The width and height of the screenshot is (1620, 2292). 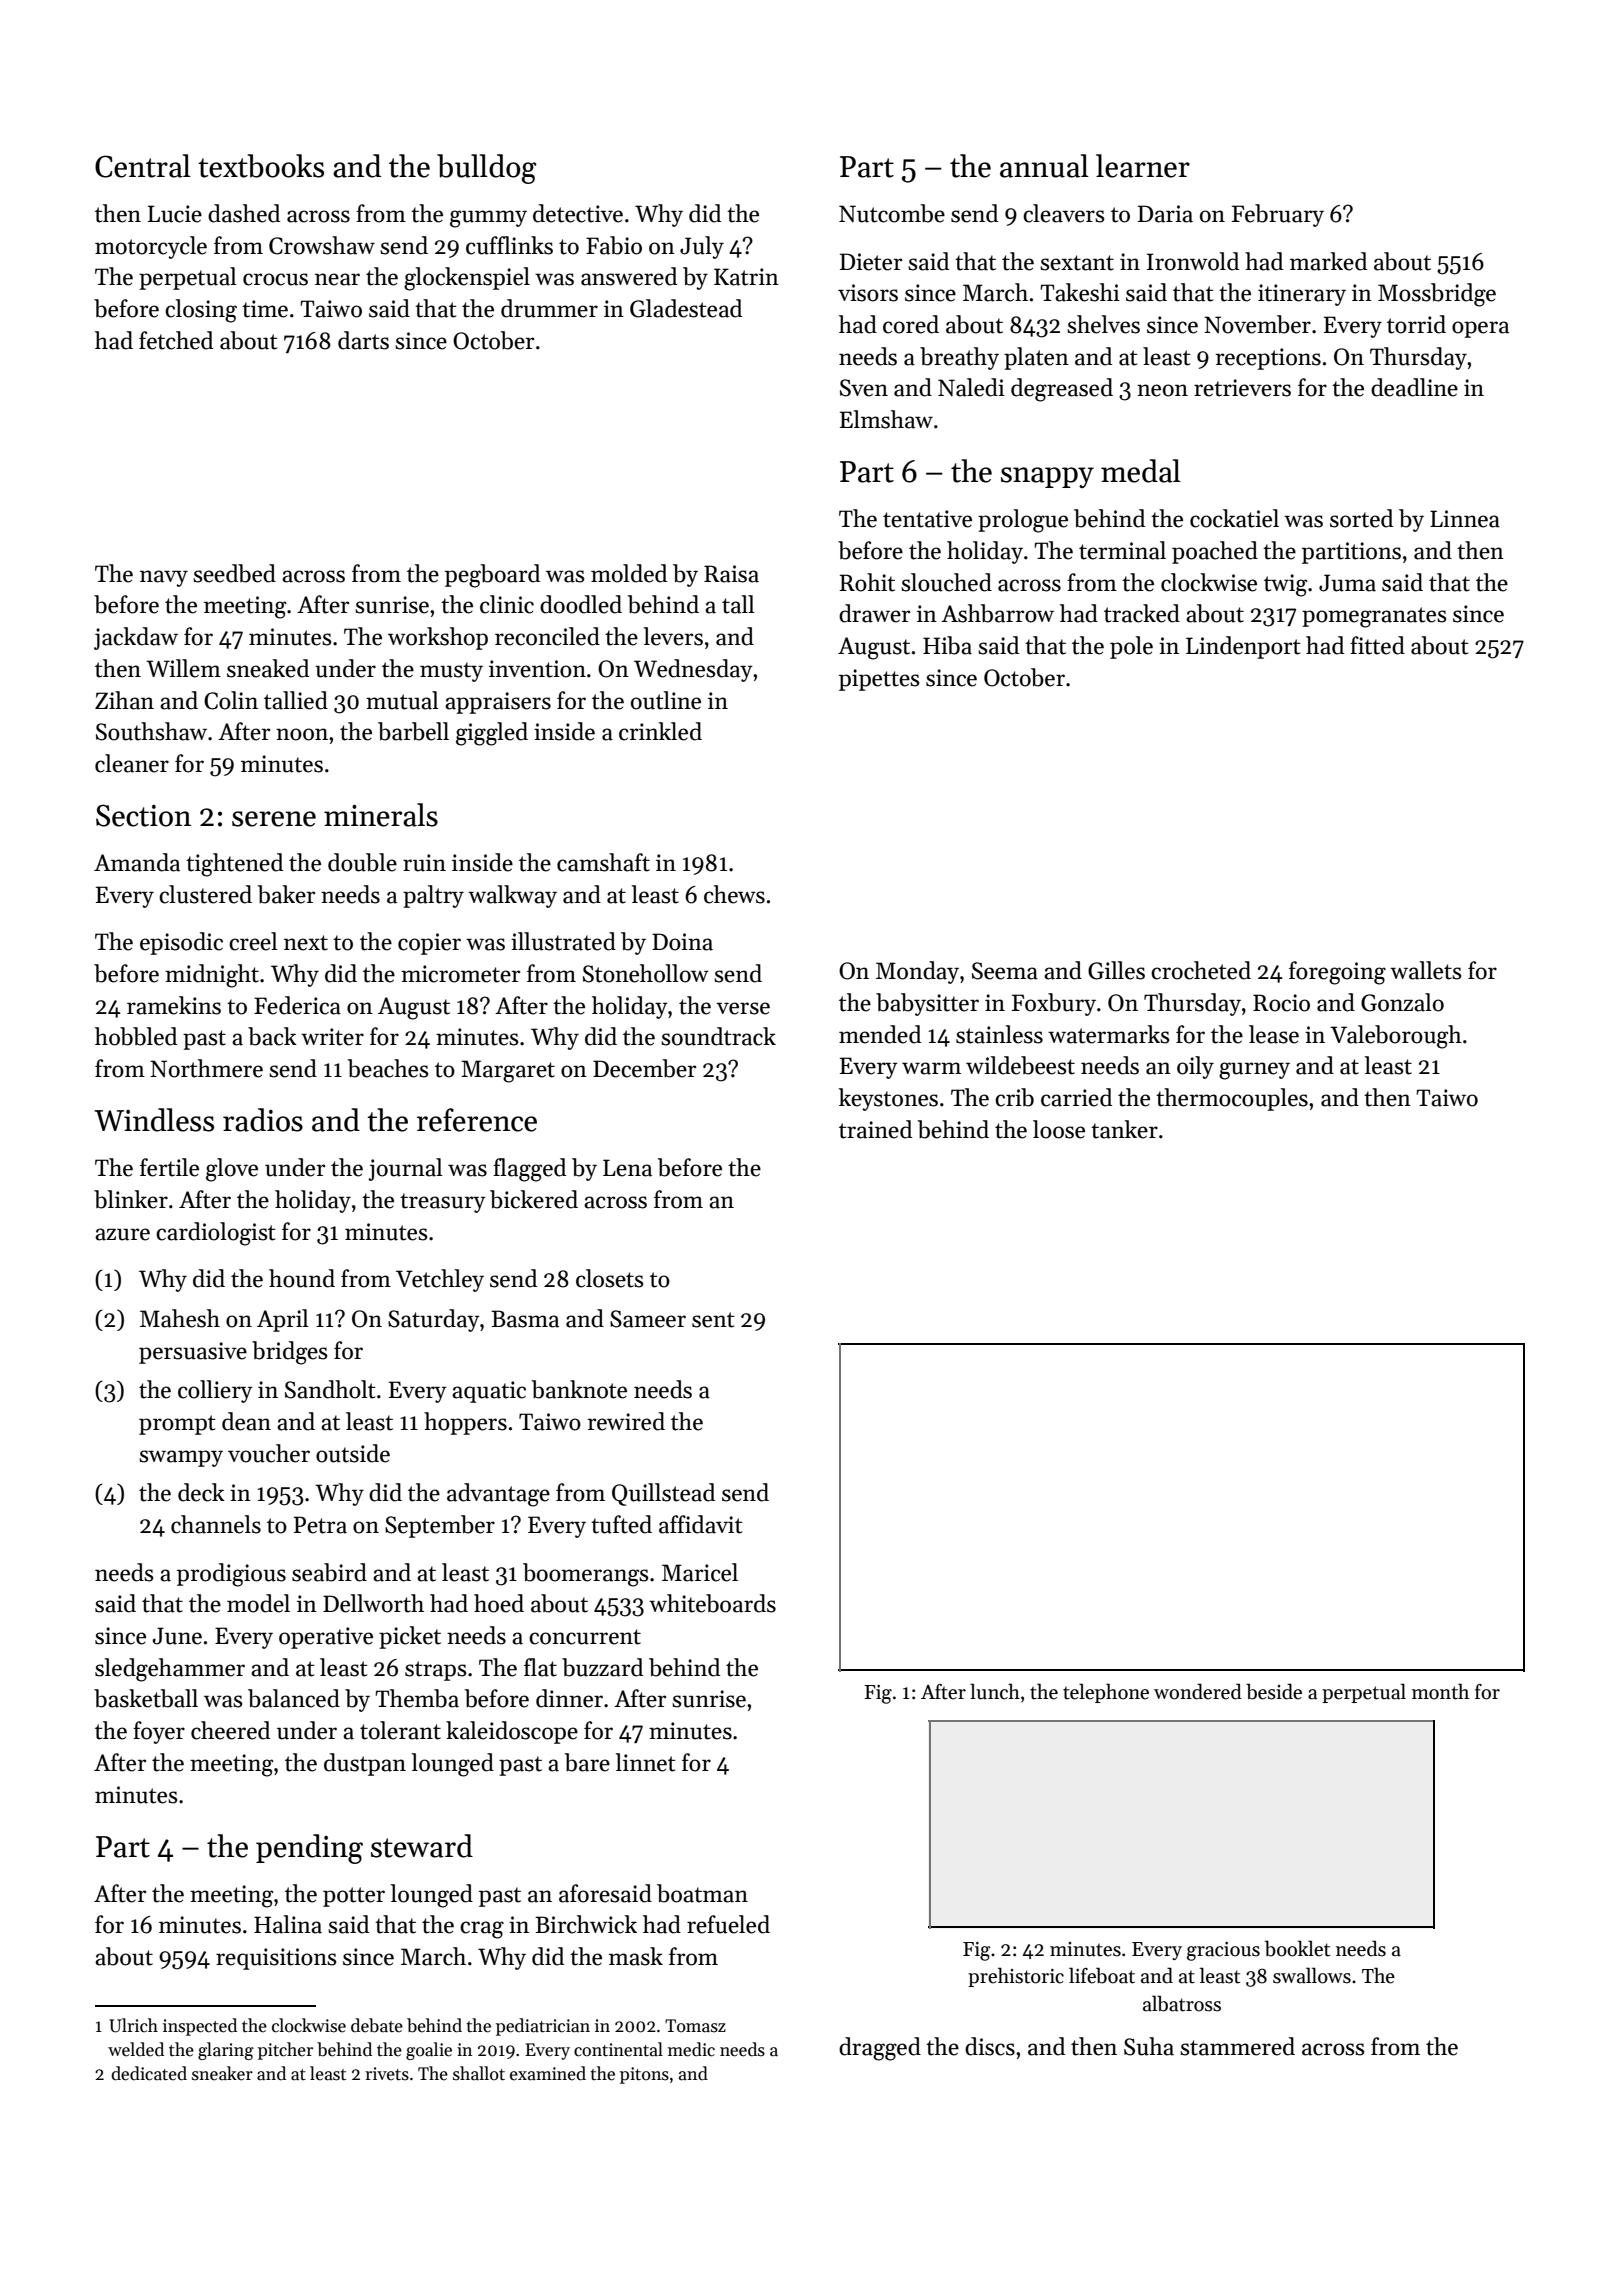 I want to click on month, so click(x=1440, y=1691).
